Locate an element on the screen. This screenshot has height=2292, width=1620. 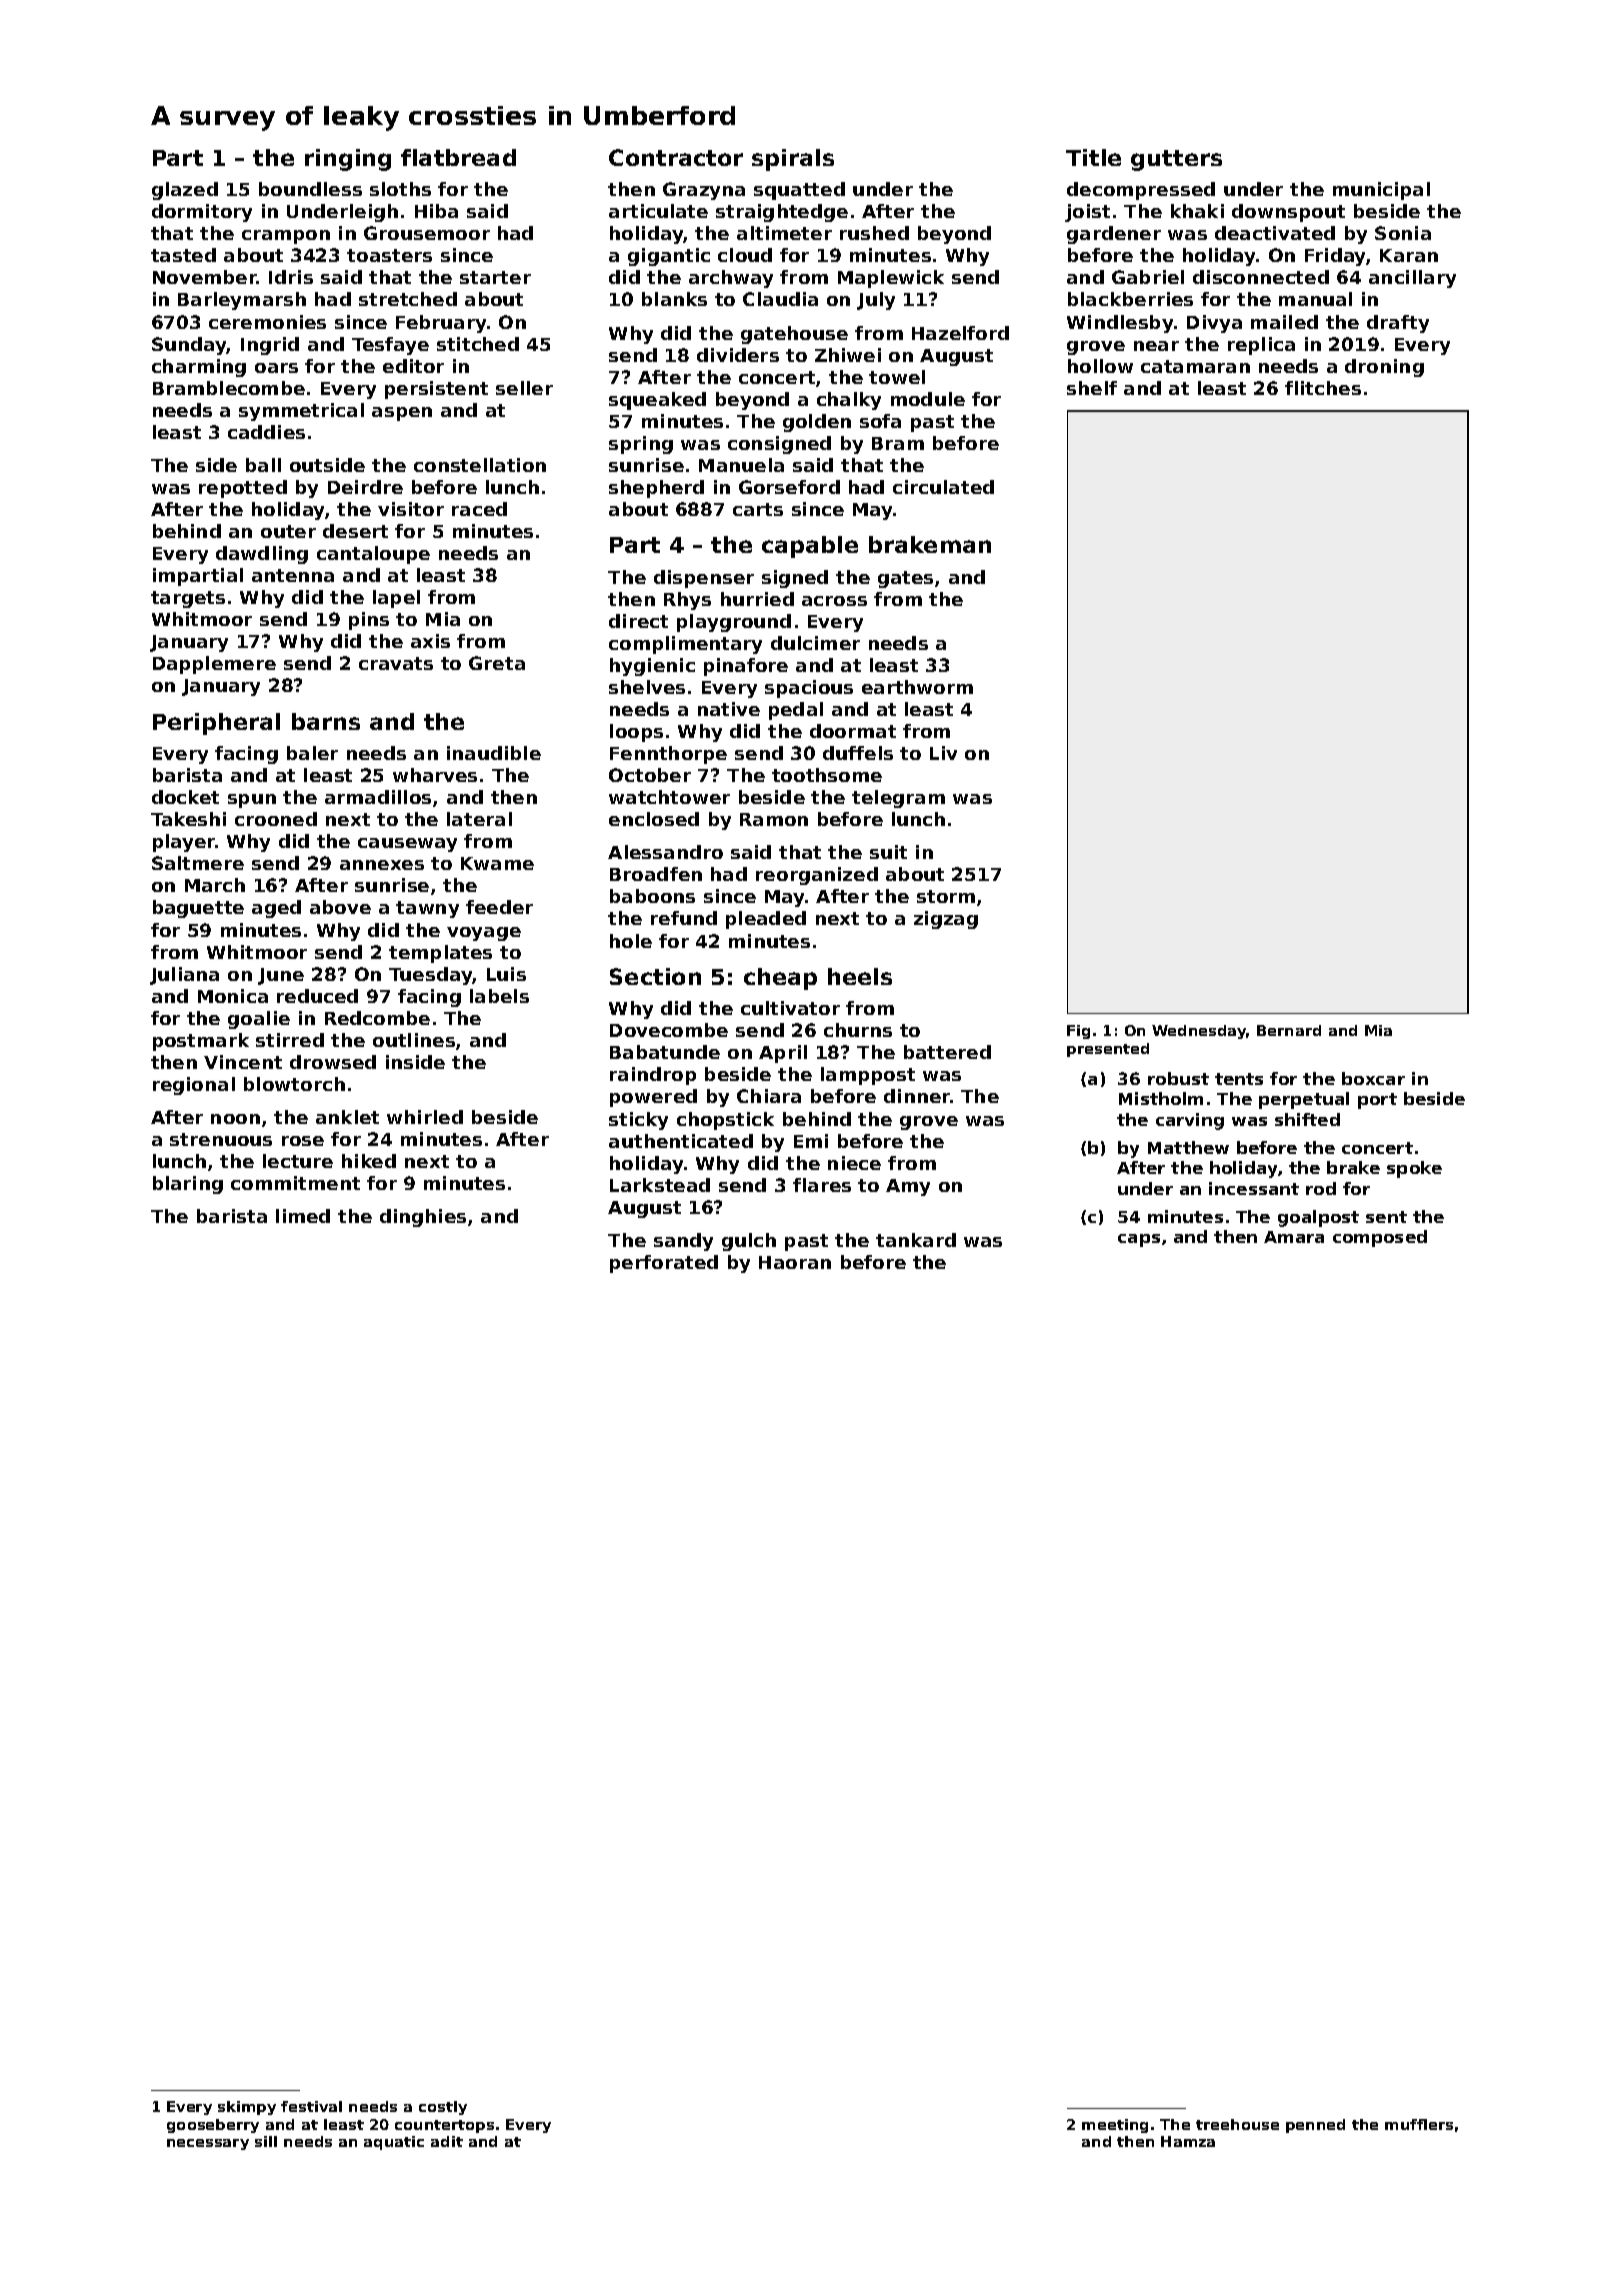
reduced is located at coordinates (317, 996).
